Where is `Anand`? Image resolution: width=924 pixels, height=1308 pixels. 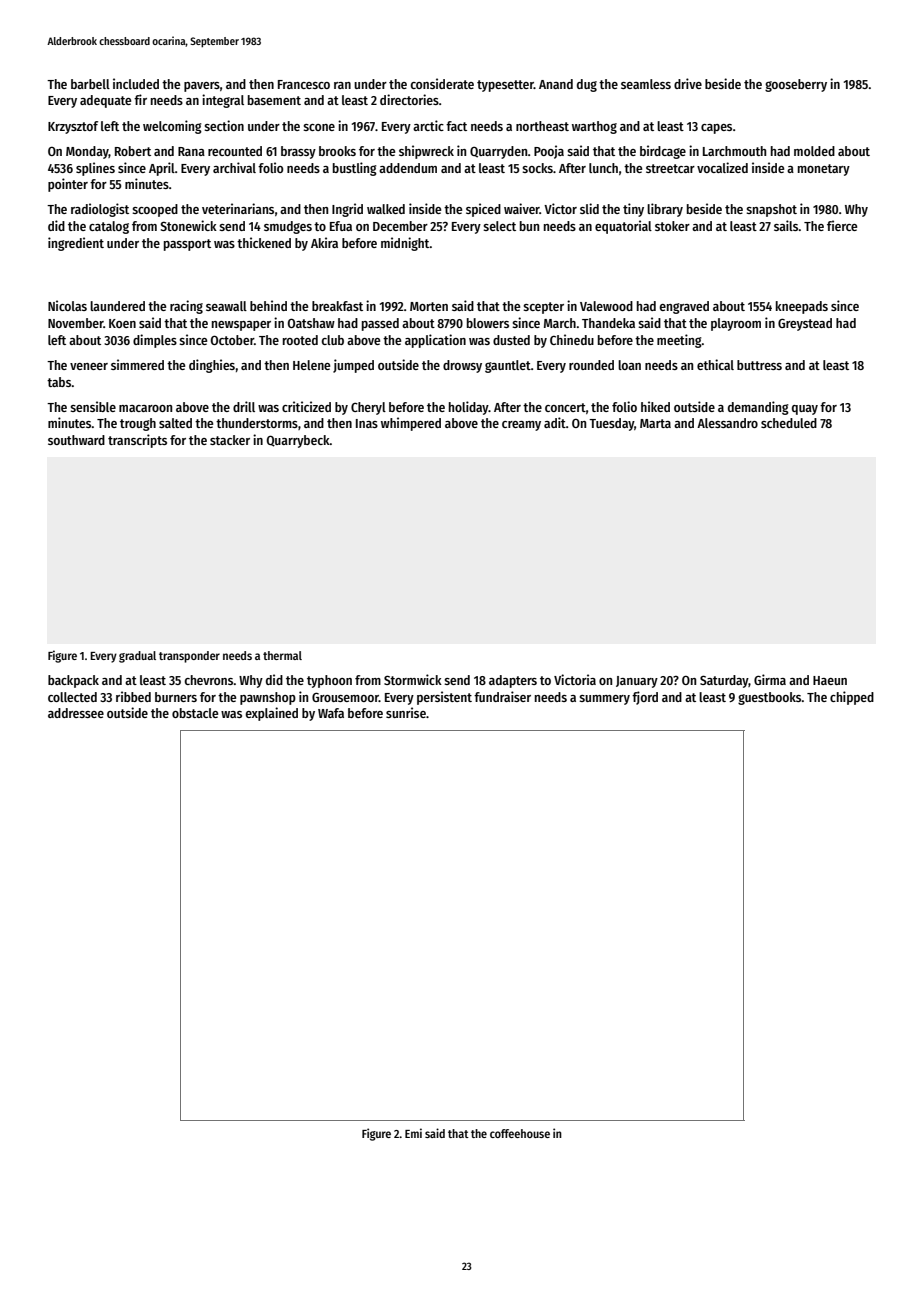
Anand is located at coordinates (556, 84).
